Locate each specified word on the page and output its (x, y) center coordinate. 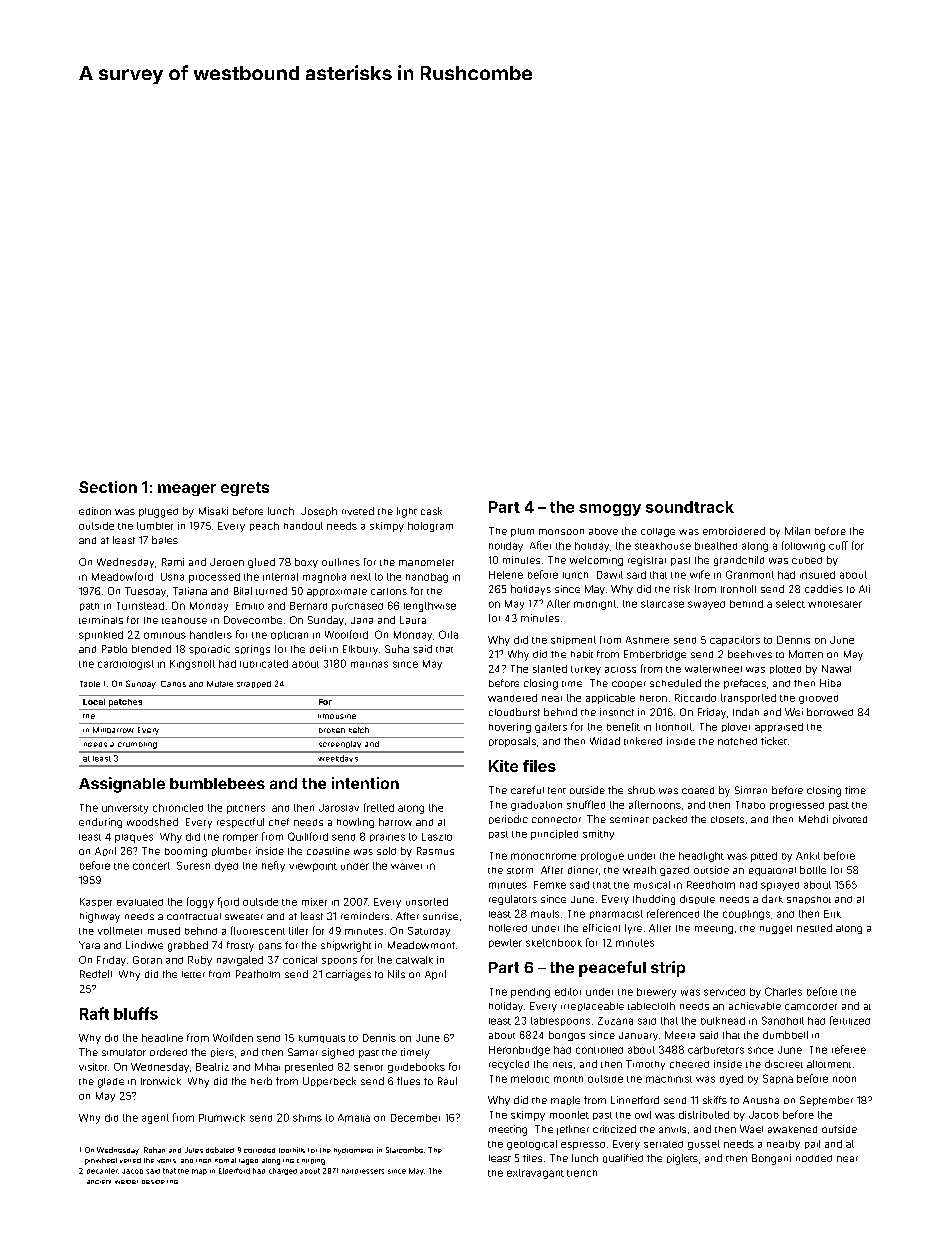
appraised (779, 728)
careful (527, 790)
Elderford (234, 1171)
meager (187, 490)
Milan (797, 531)
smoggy (610, 510)
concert (151, 866)
